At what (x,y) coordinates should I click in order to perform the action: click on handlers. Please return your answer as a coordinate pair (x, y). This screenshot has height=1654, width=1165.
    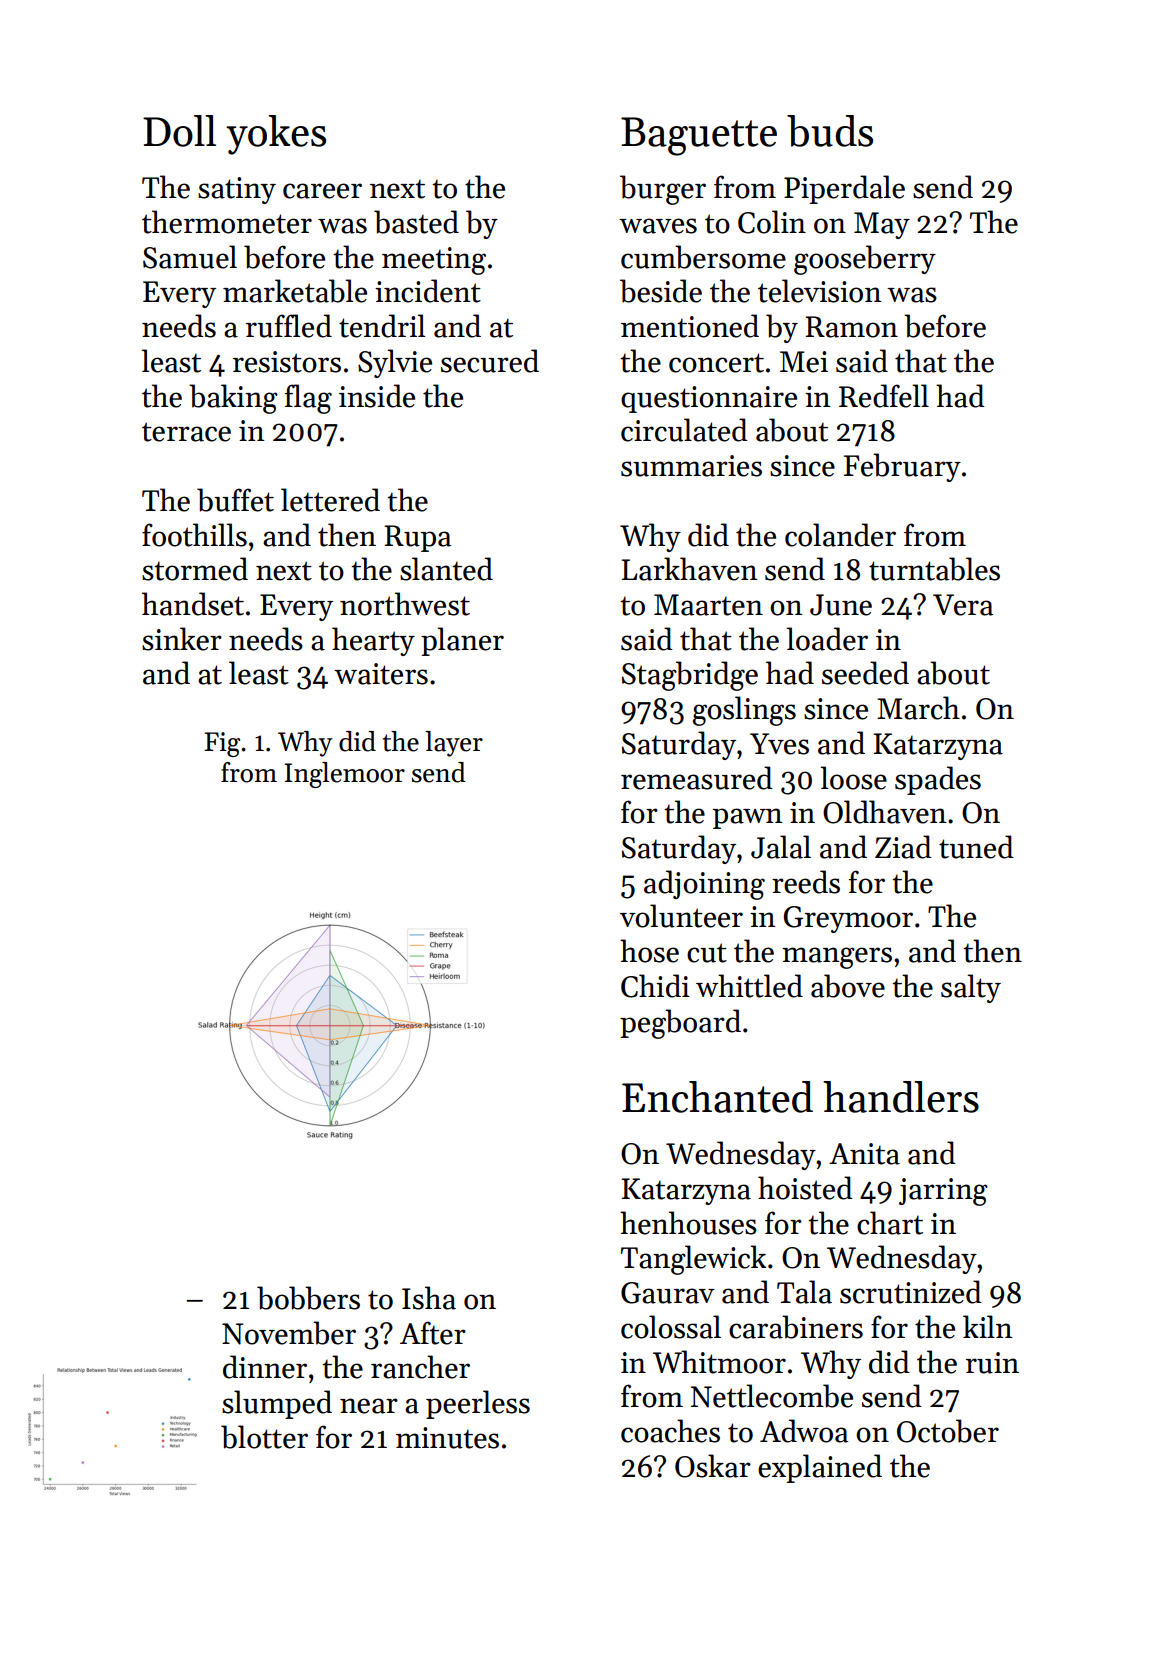
    Looking at the image, I should click on (901, 1097).
